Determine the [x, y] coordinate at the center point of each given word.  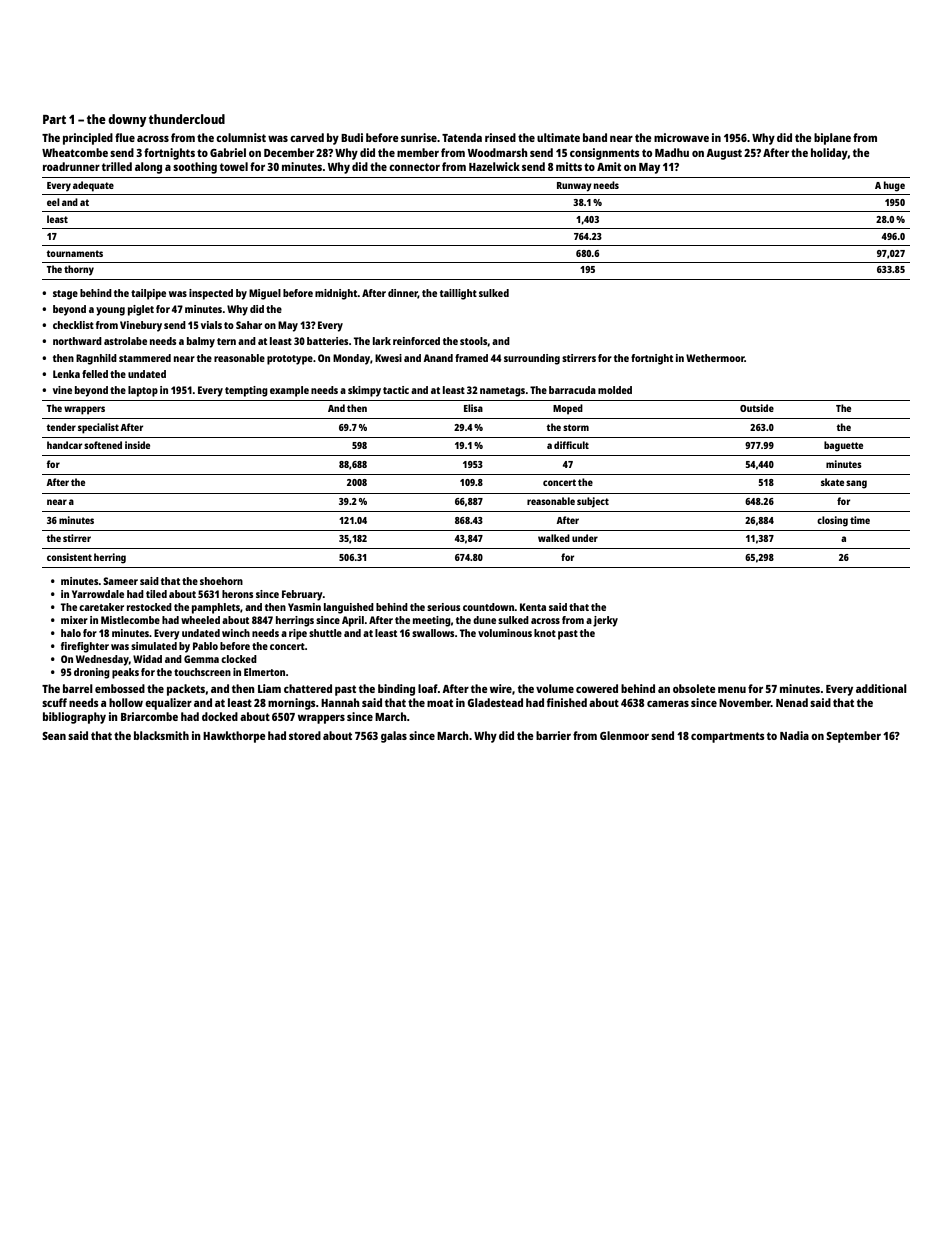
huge [894, 186]
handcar [64, 445]
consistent [69, 557]
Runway [574, 187]
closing [832, 521]
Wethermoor [715, 358]
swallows [433, 633]
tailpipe [148, 294]
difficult [571, 445]
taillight [458, 294]
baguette [843, 446]
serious [443, 607]
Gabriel [228, 152]
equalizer [168, 704]
